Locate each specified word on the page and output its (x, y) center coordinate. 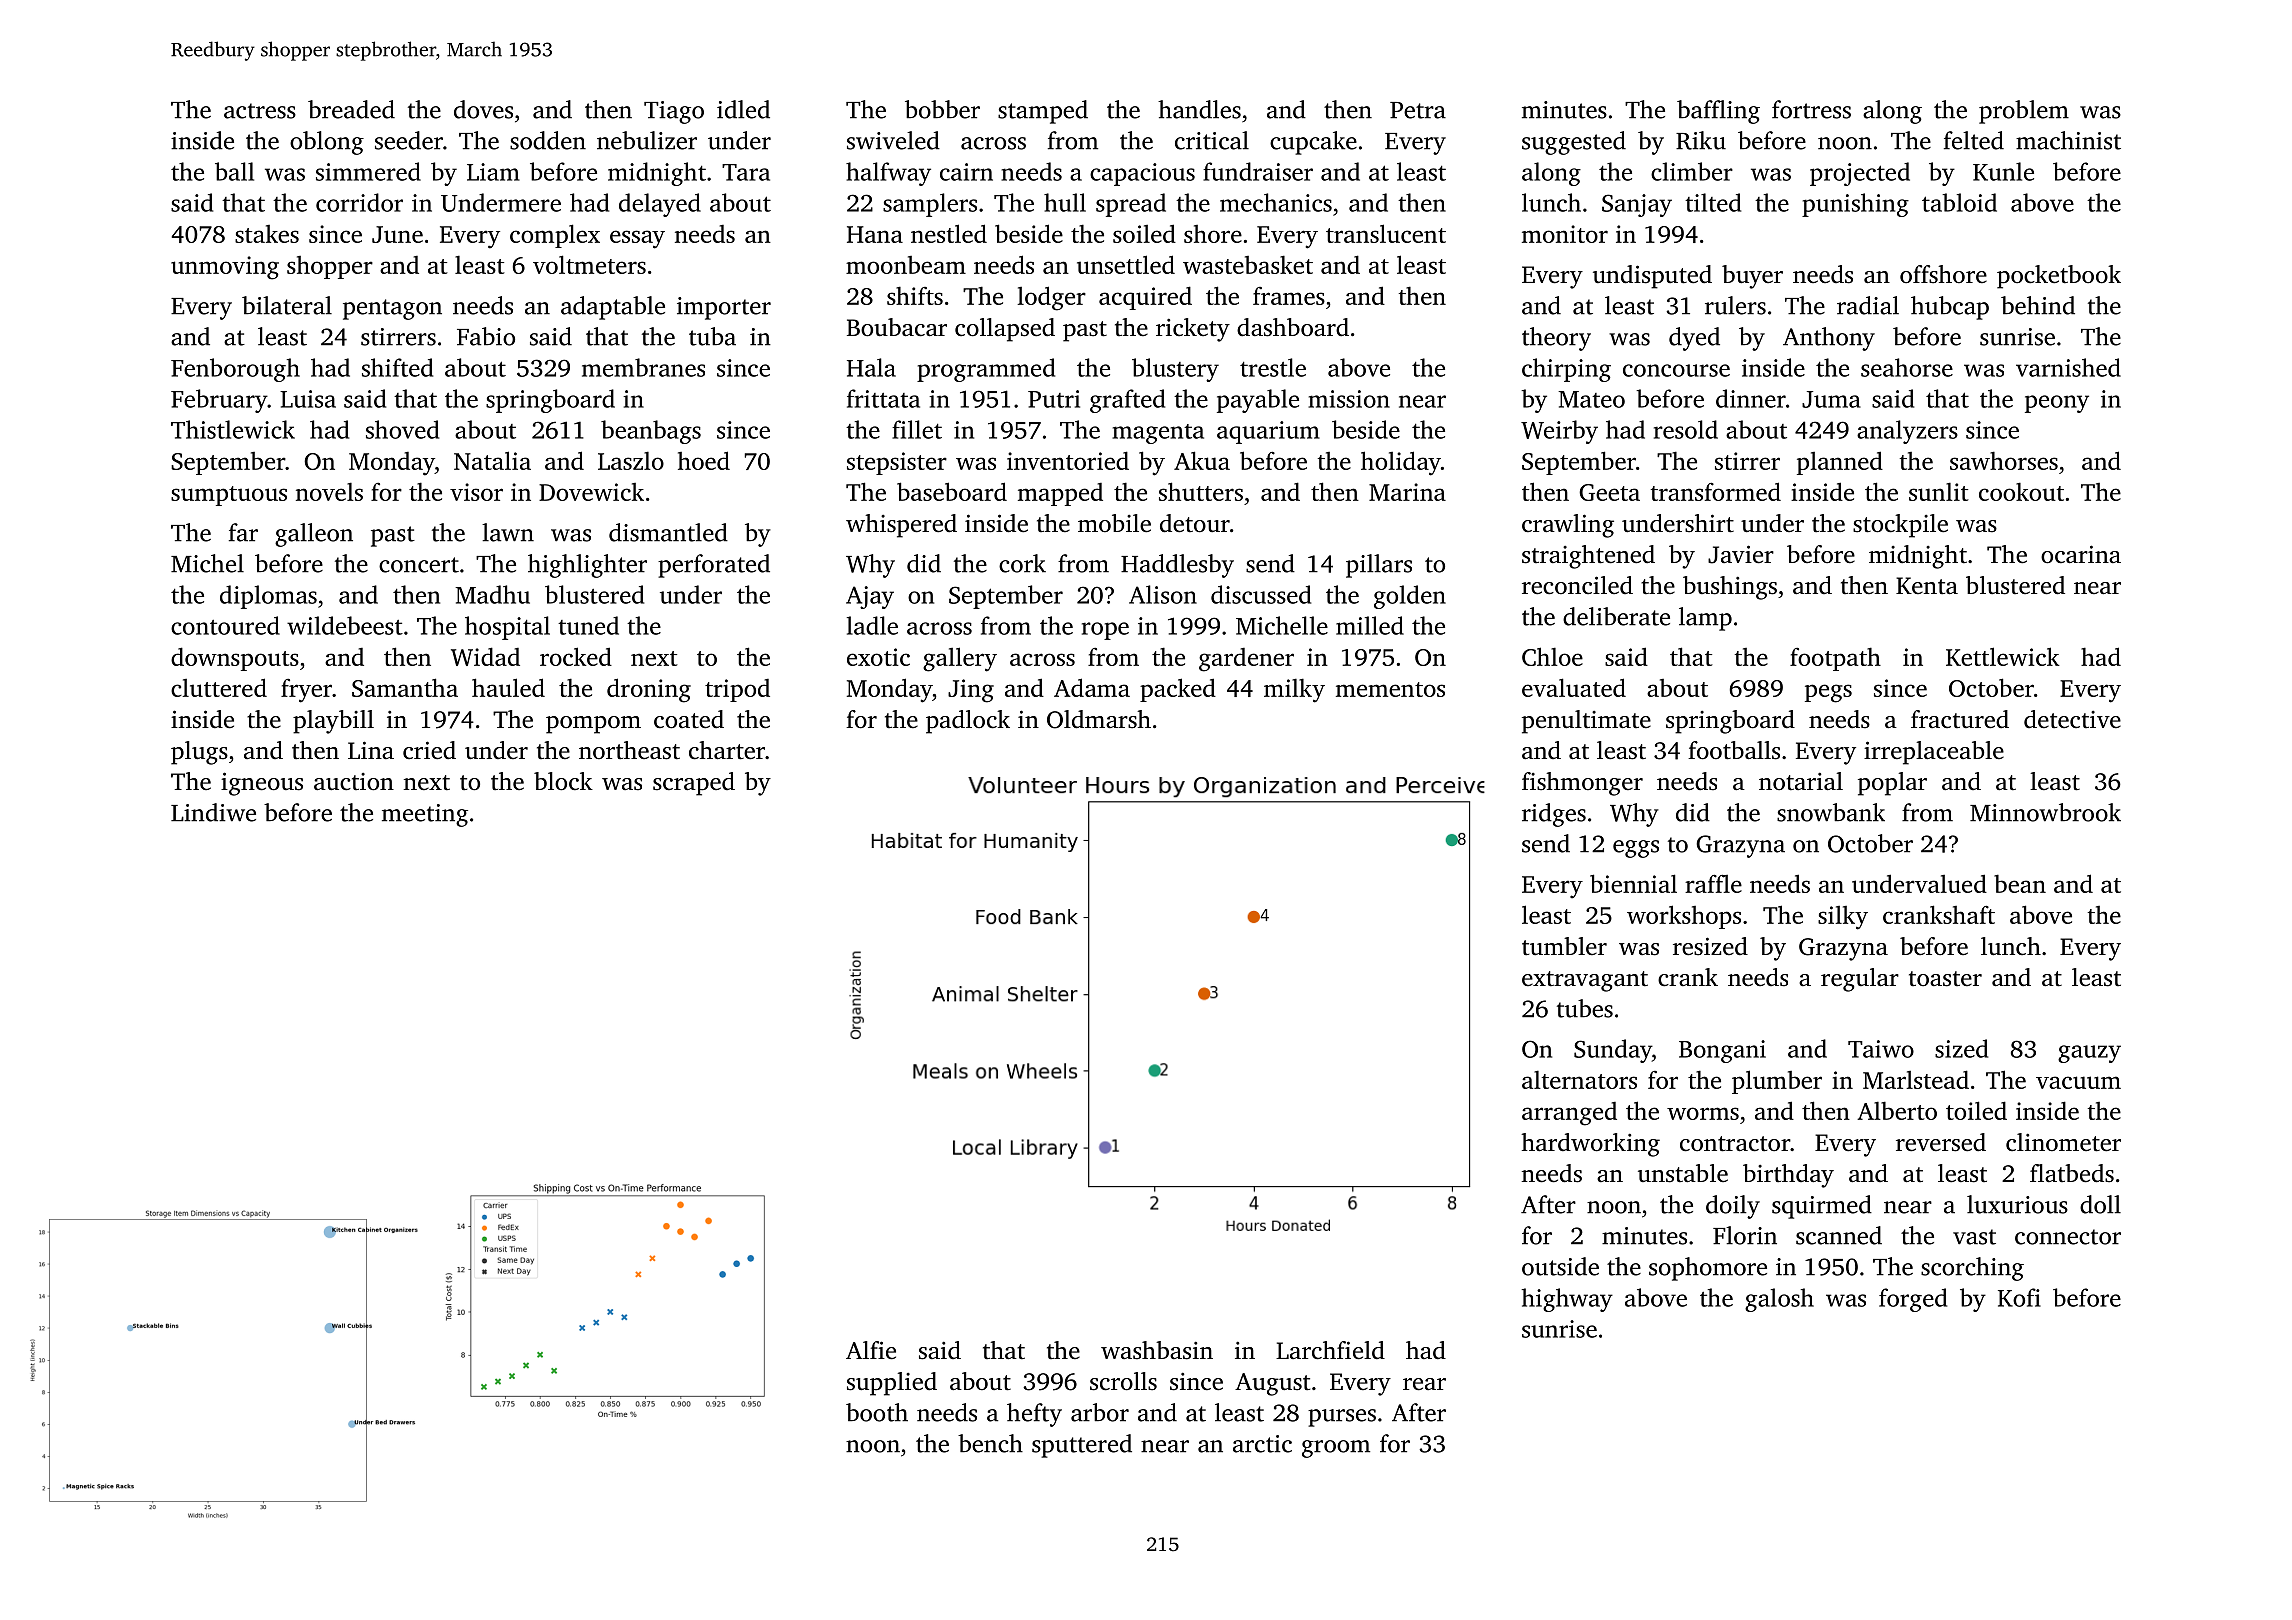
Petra (1418, 110)
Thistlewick (233, 429)
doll (2100, 1204)
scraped (694, 784)
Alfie (871, 1350)
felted (1974, 140)
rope (1105, 631)
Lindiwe (213, 812)
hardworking (1590, 1145)
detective (2072, 719)
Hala (871, 367)
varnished (2068, 367)
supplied (892, 1384)
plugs (199, 753)
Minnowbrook (2045, 812)
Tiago (674, 112)
